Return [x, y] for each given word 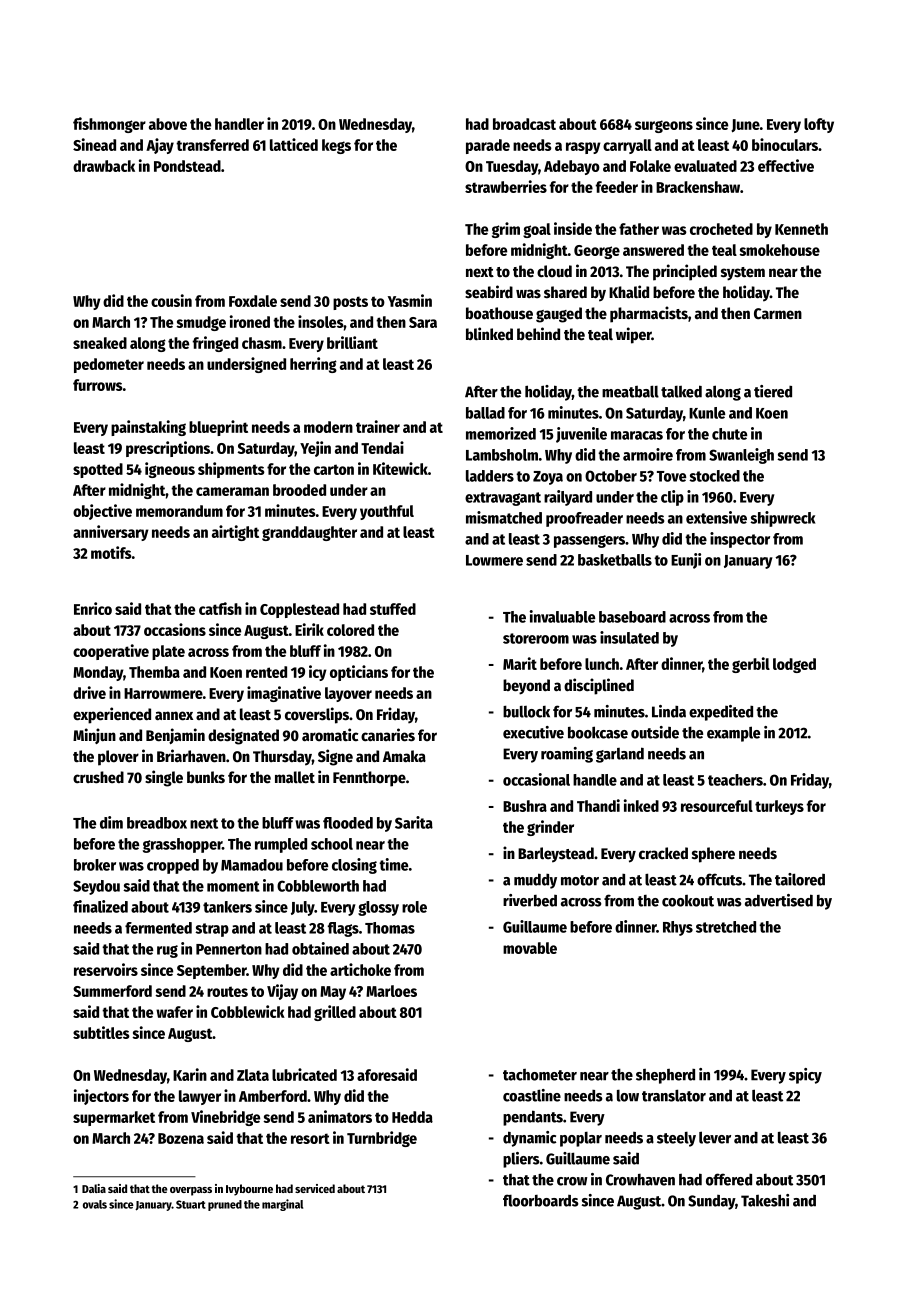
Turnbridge [382, 1139]
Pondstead [187, 166]
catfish [220, 608]
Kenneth [801, 229]
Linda [669, 711]
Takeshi [765, 1200]
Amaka [404, 756]
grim [506, 230]
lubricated [304, 1074]
